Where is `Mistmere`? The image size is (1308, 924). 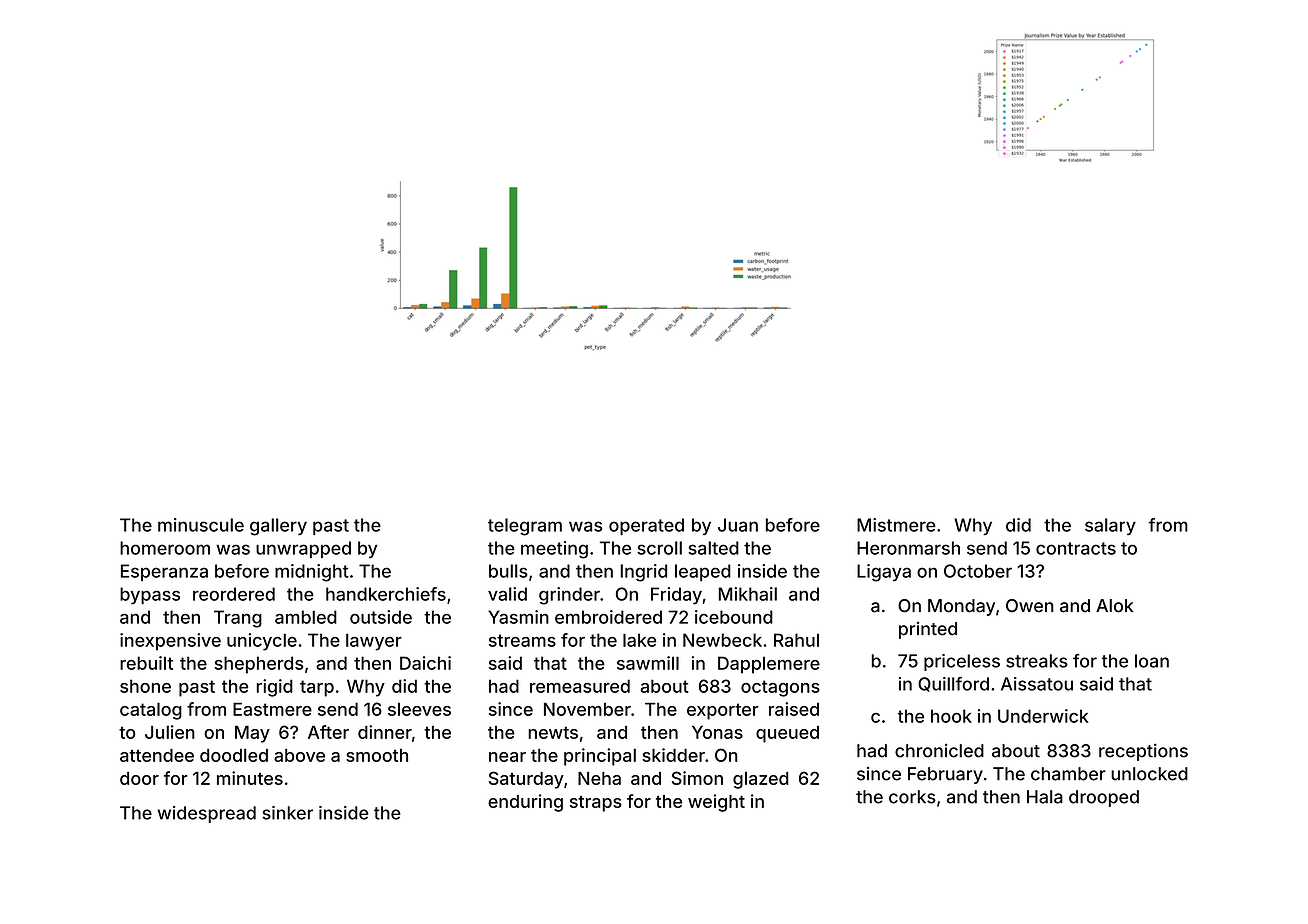
Mistmere is located at coordinates (896, 525).
